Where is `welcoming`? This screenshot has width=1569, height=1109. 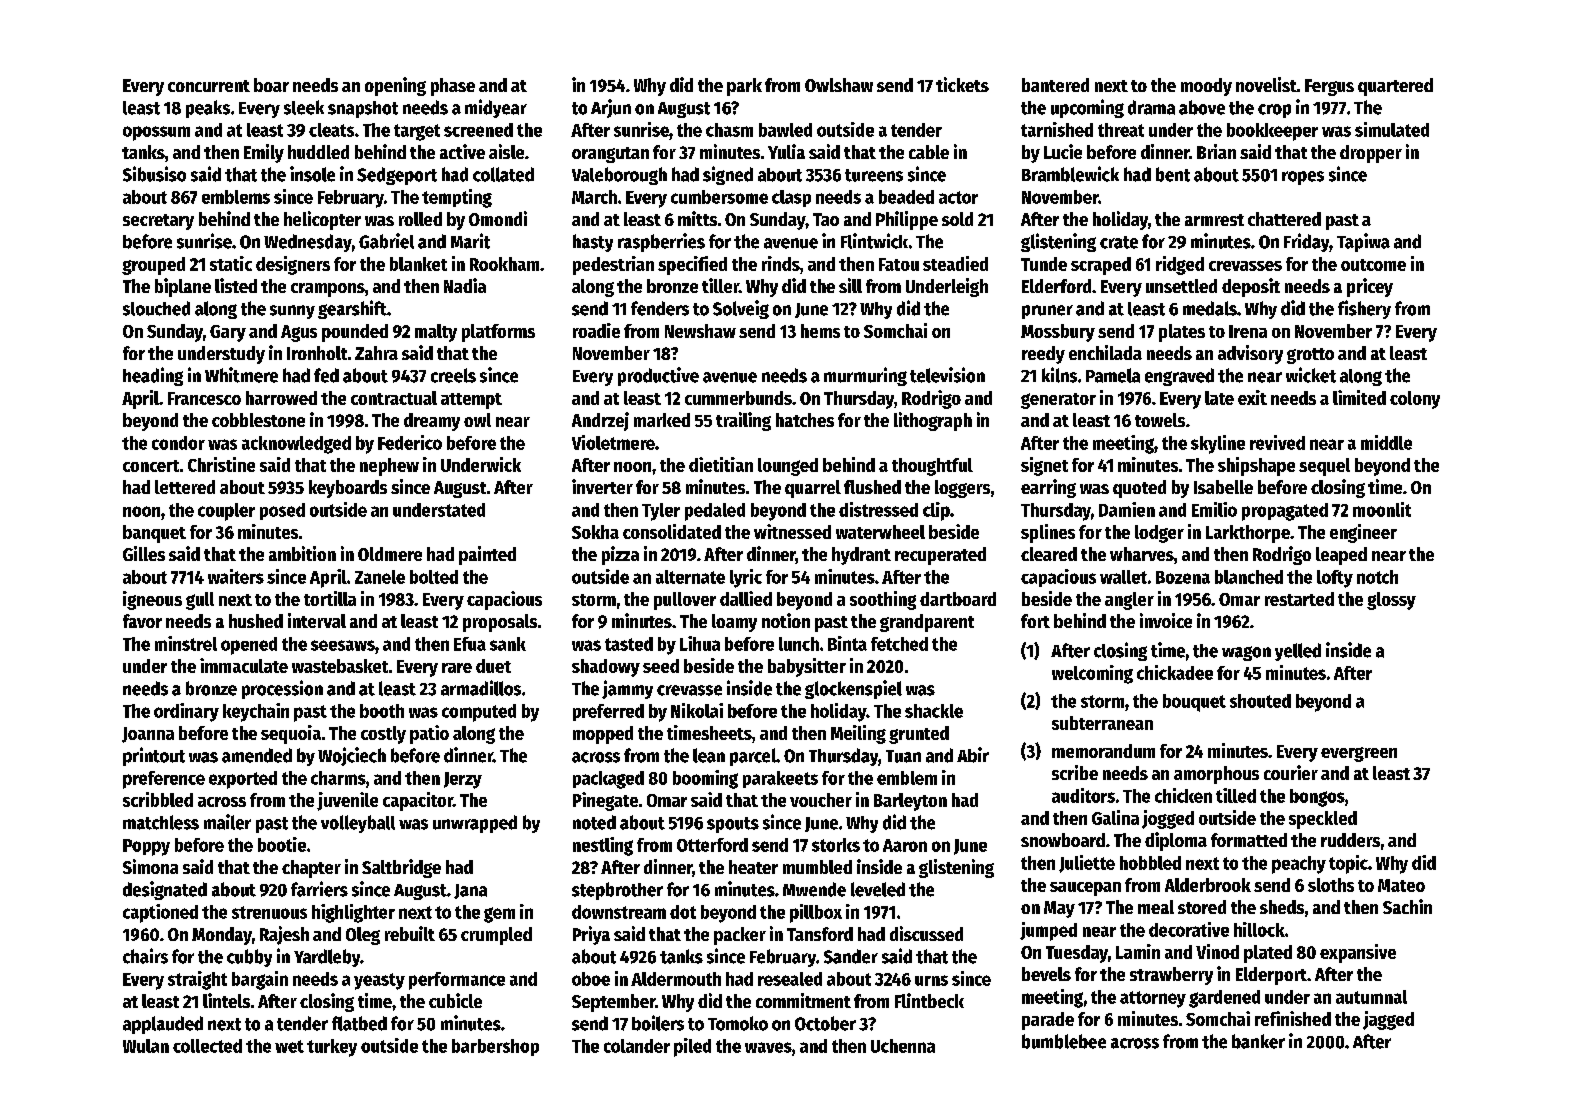 welcoming is located at coordinates (1092, 674).
